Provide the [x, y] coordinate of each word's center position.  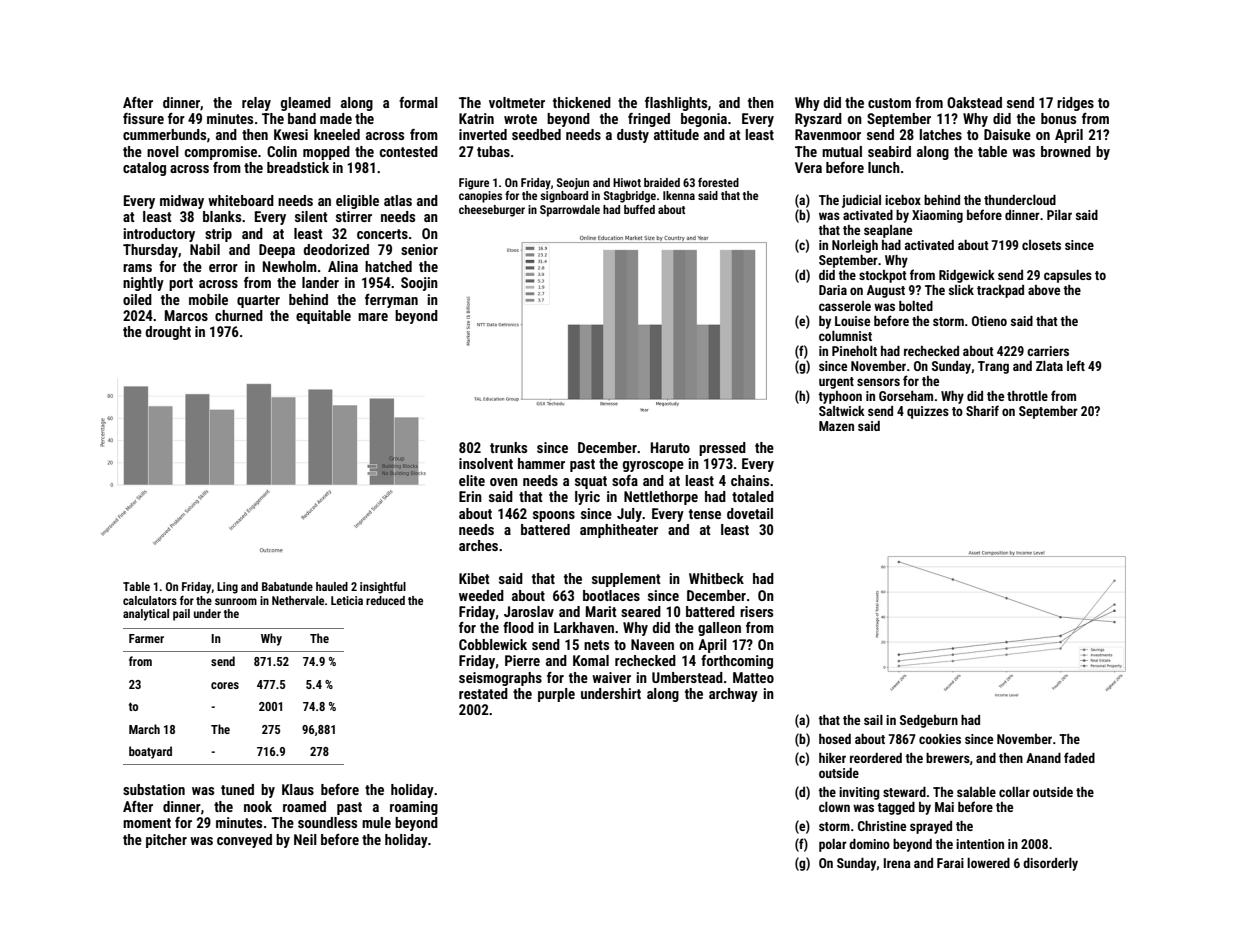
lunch [884, 167]
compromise [221, 153]
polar [833, 845]
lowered [988, 863]
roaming [414, 808]
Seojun [573, 184]
